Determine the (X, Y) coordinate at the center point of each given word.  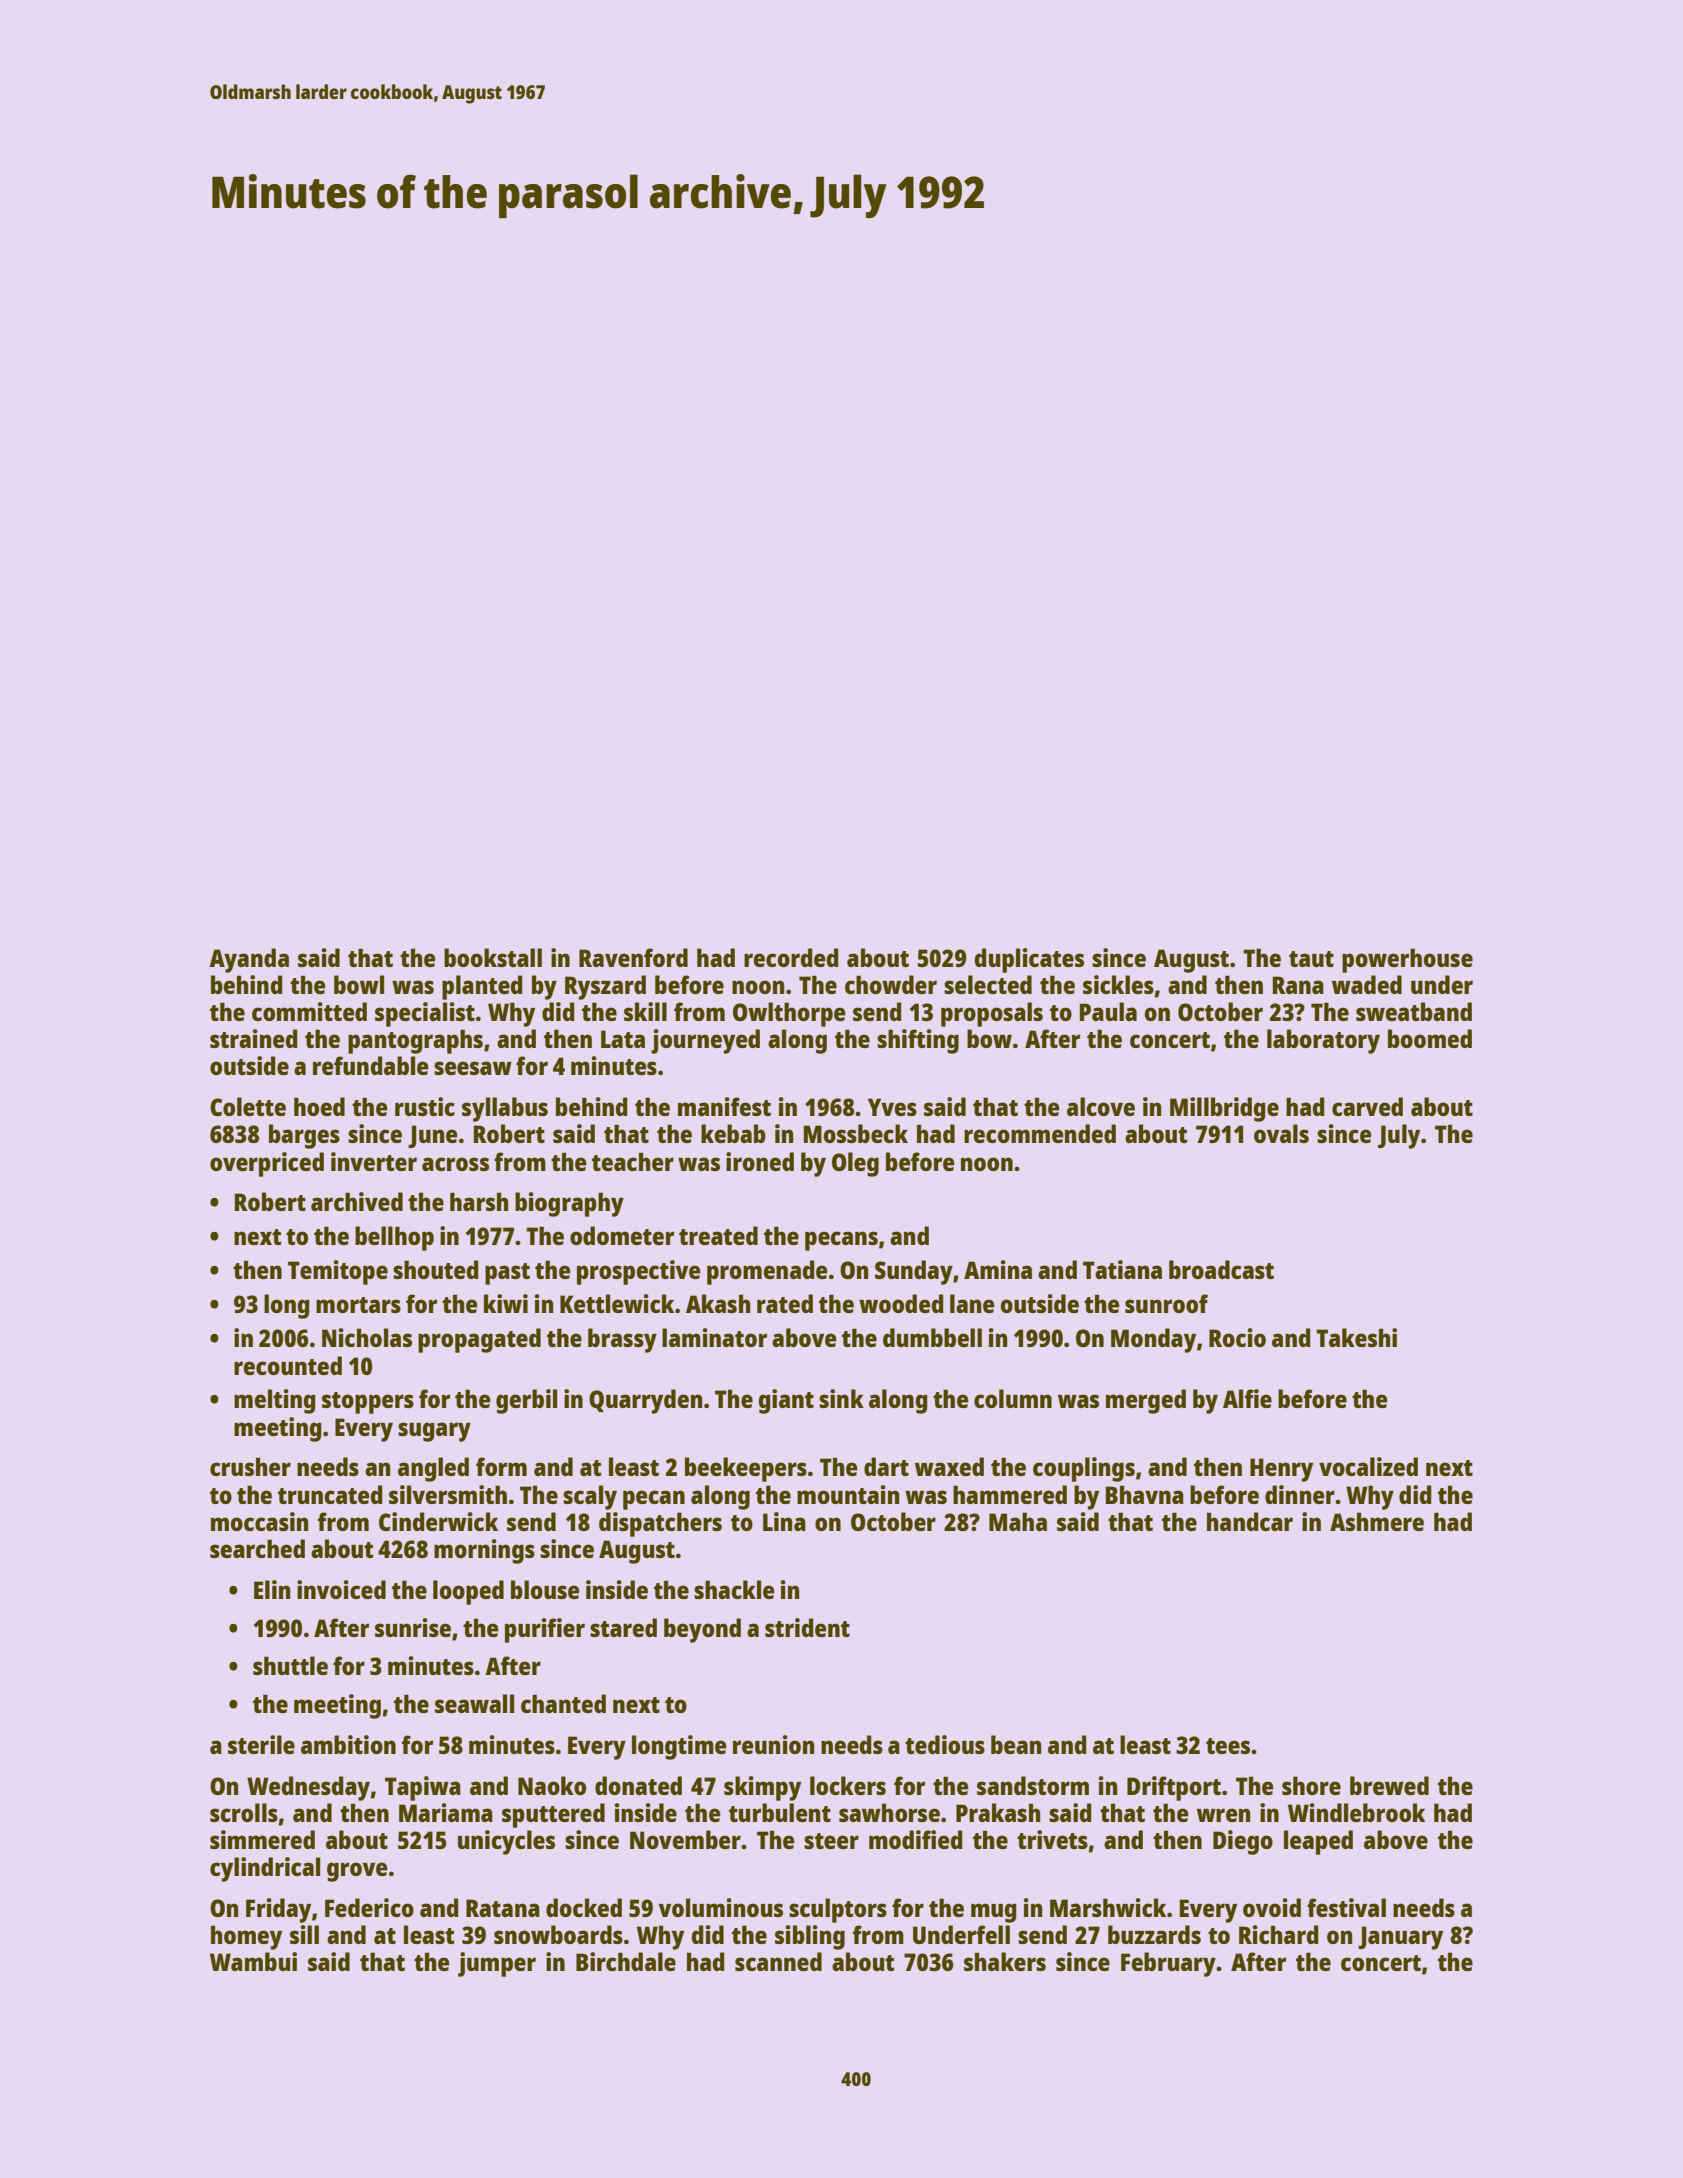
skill (645, 1011)
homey (246, 1937)
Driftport (1174, 1788)
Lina (784, 1521)
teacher (633, 1161)
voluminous (721, 1907)
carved (1367, 1106)
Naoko (552, 1785)
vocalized (1368, 1466)
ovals (1281, 1133)
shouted (436, 1269)
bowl (359, 984)
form (501, 1466)
